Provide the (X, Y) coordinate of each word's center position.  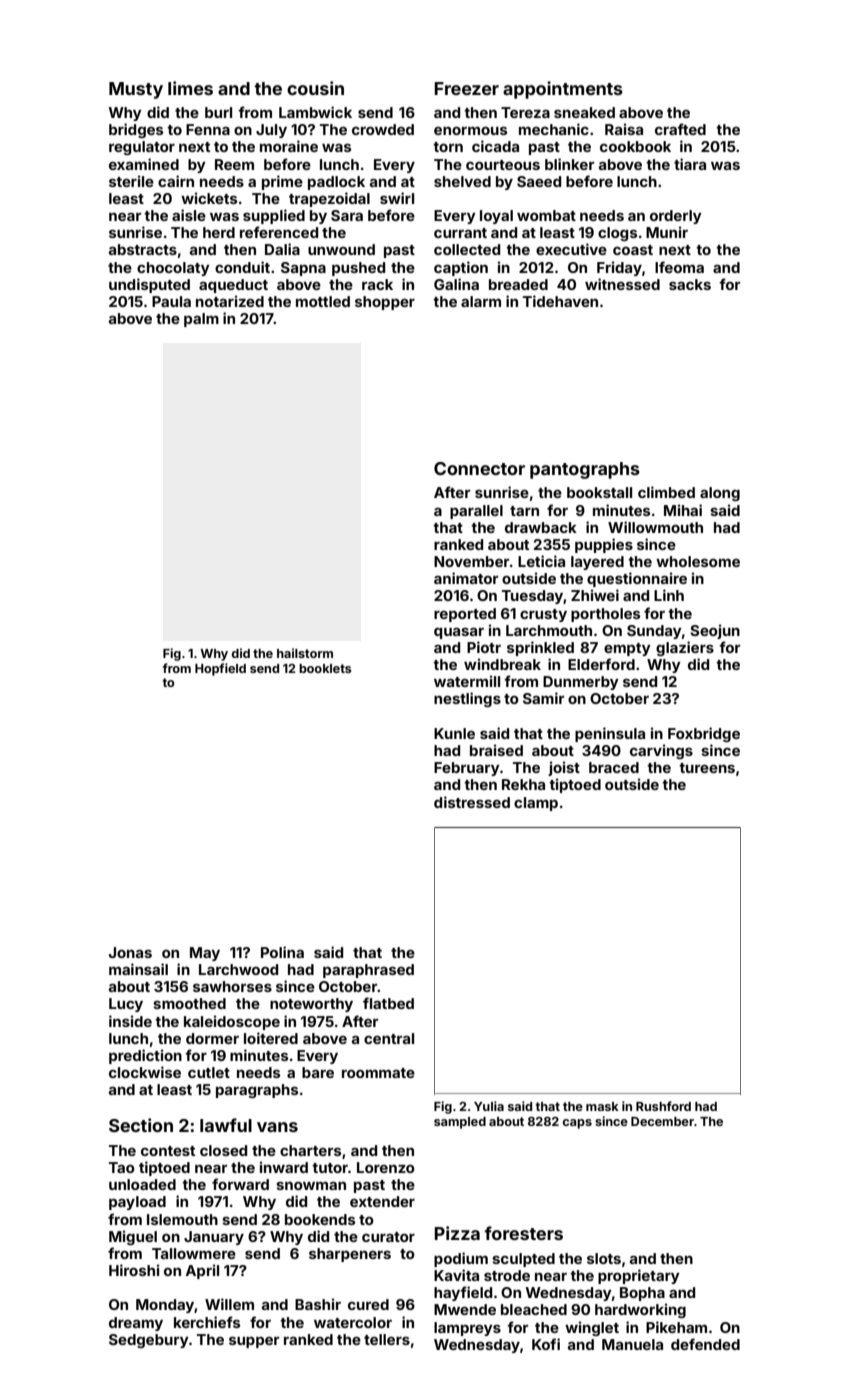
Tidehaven (560, 301)
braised (496, 750)
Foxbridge (704, 734)
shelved (462, 181)
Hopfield (220, 669)
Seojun (715, 631)
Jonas (130, 952)
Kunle (454, 733)
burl (218, 112)
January (214, 1238)
